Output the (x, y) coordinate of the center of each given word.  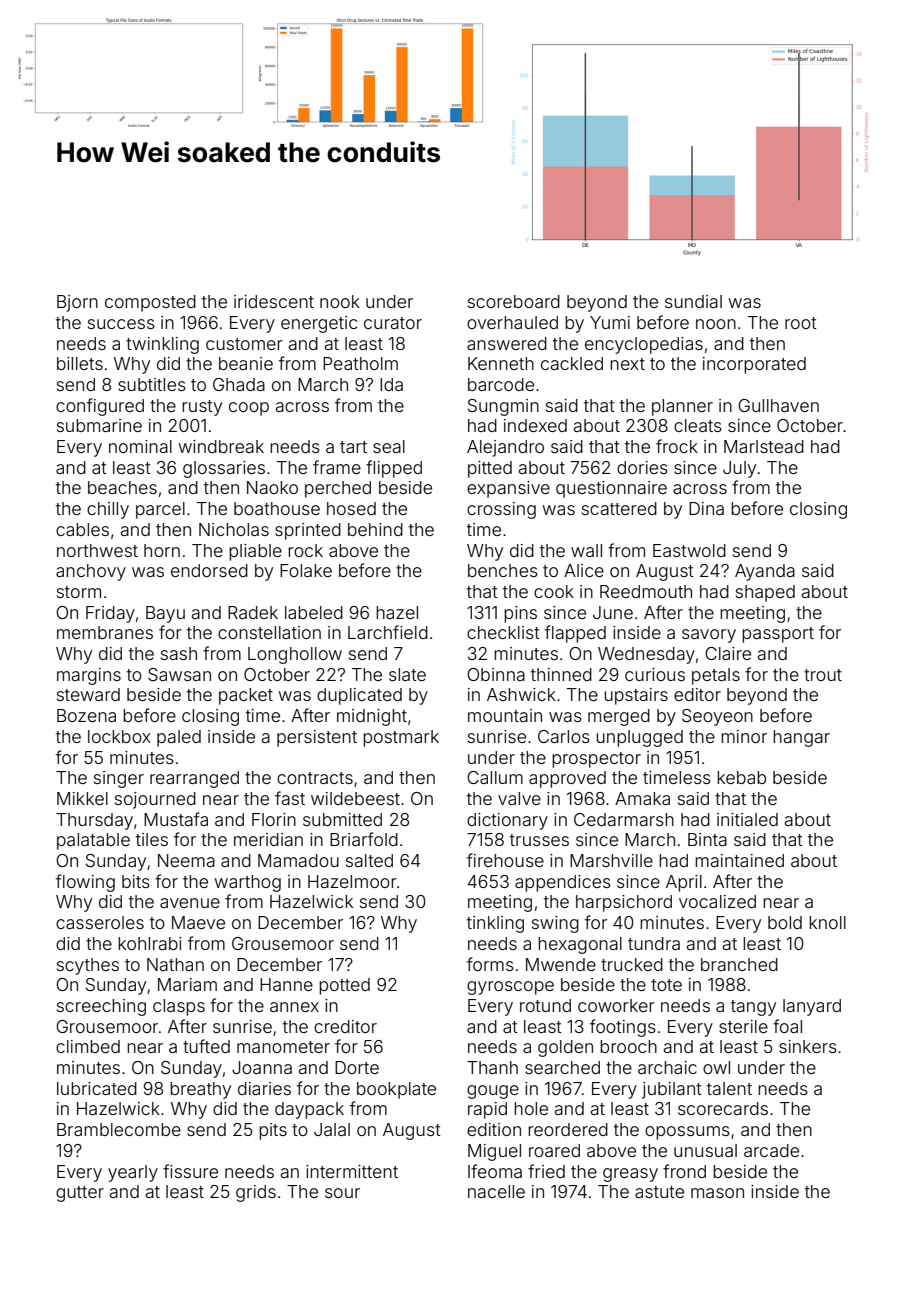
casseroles (100, 922)
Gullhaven (778, 405)
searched (562, 1067)
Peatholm (360, 363)
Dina (706, 508)
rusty (202, 408)
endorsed (209, 570)
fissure (190, 1171)
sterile (743, 1026)
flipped (394, 469)
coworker (616, 1005)
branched (739, 964)
